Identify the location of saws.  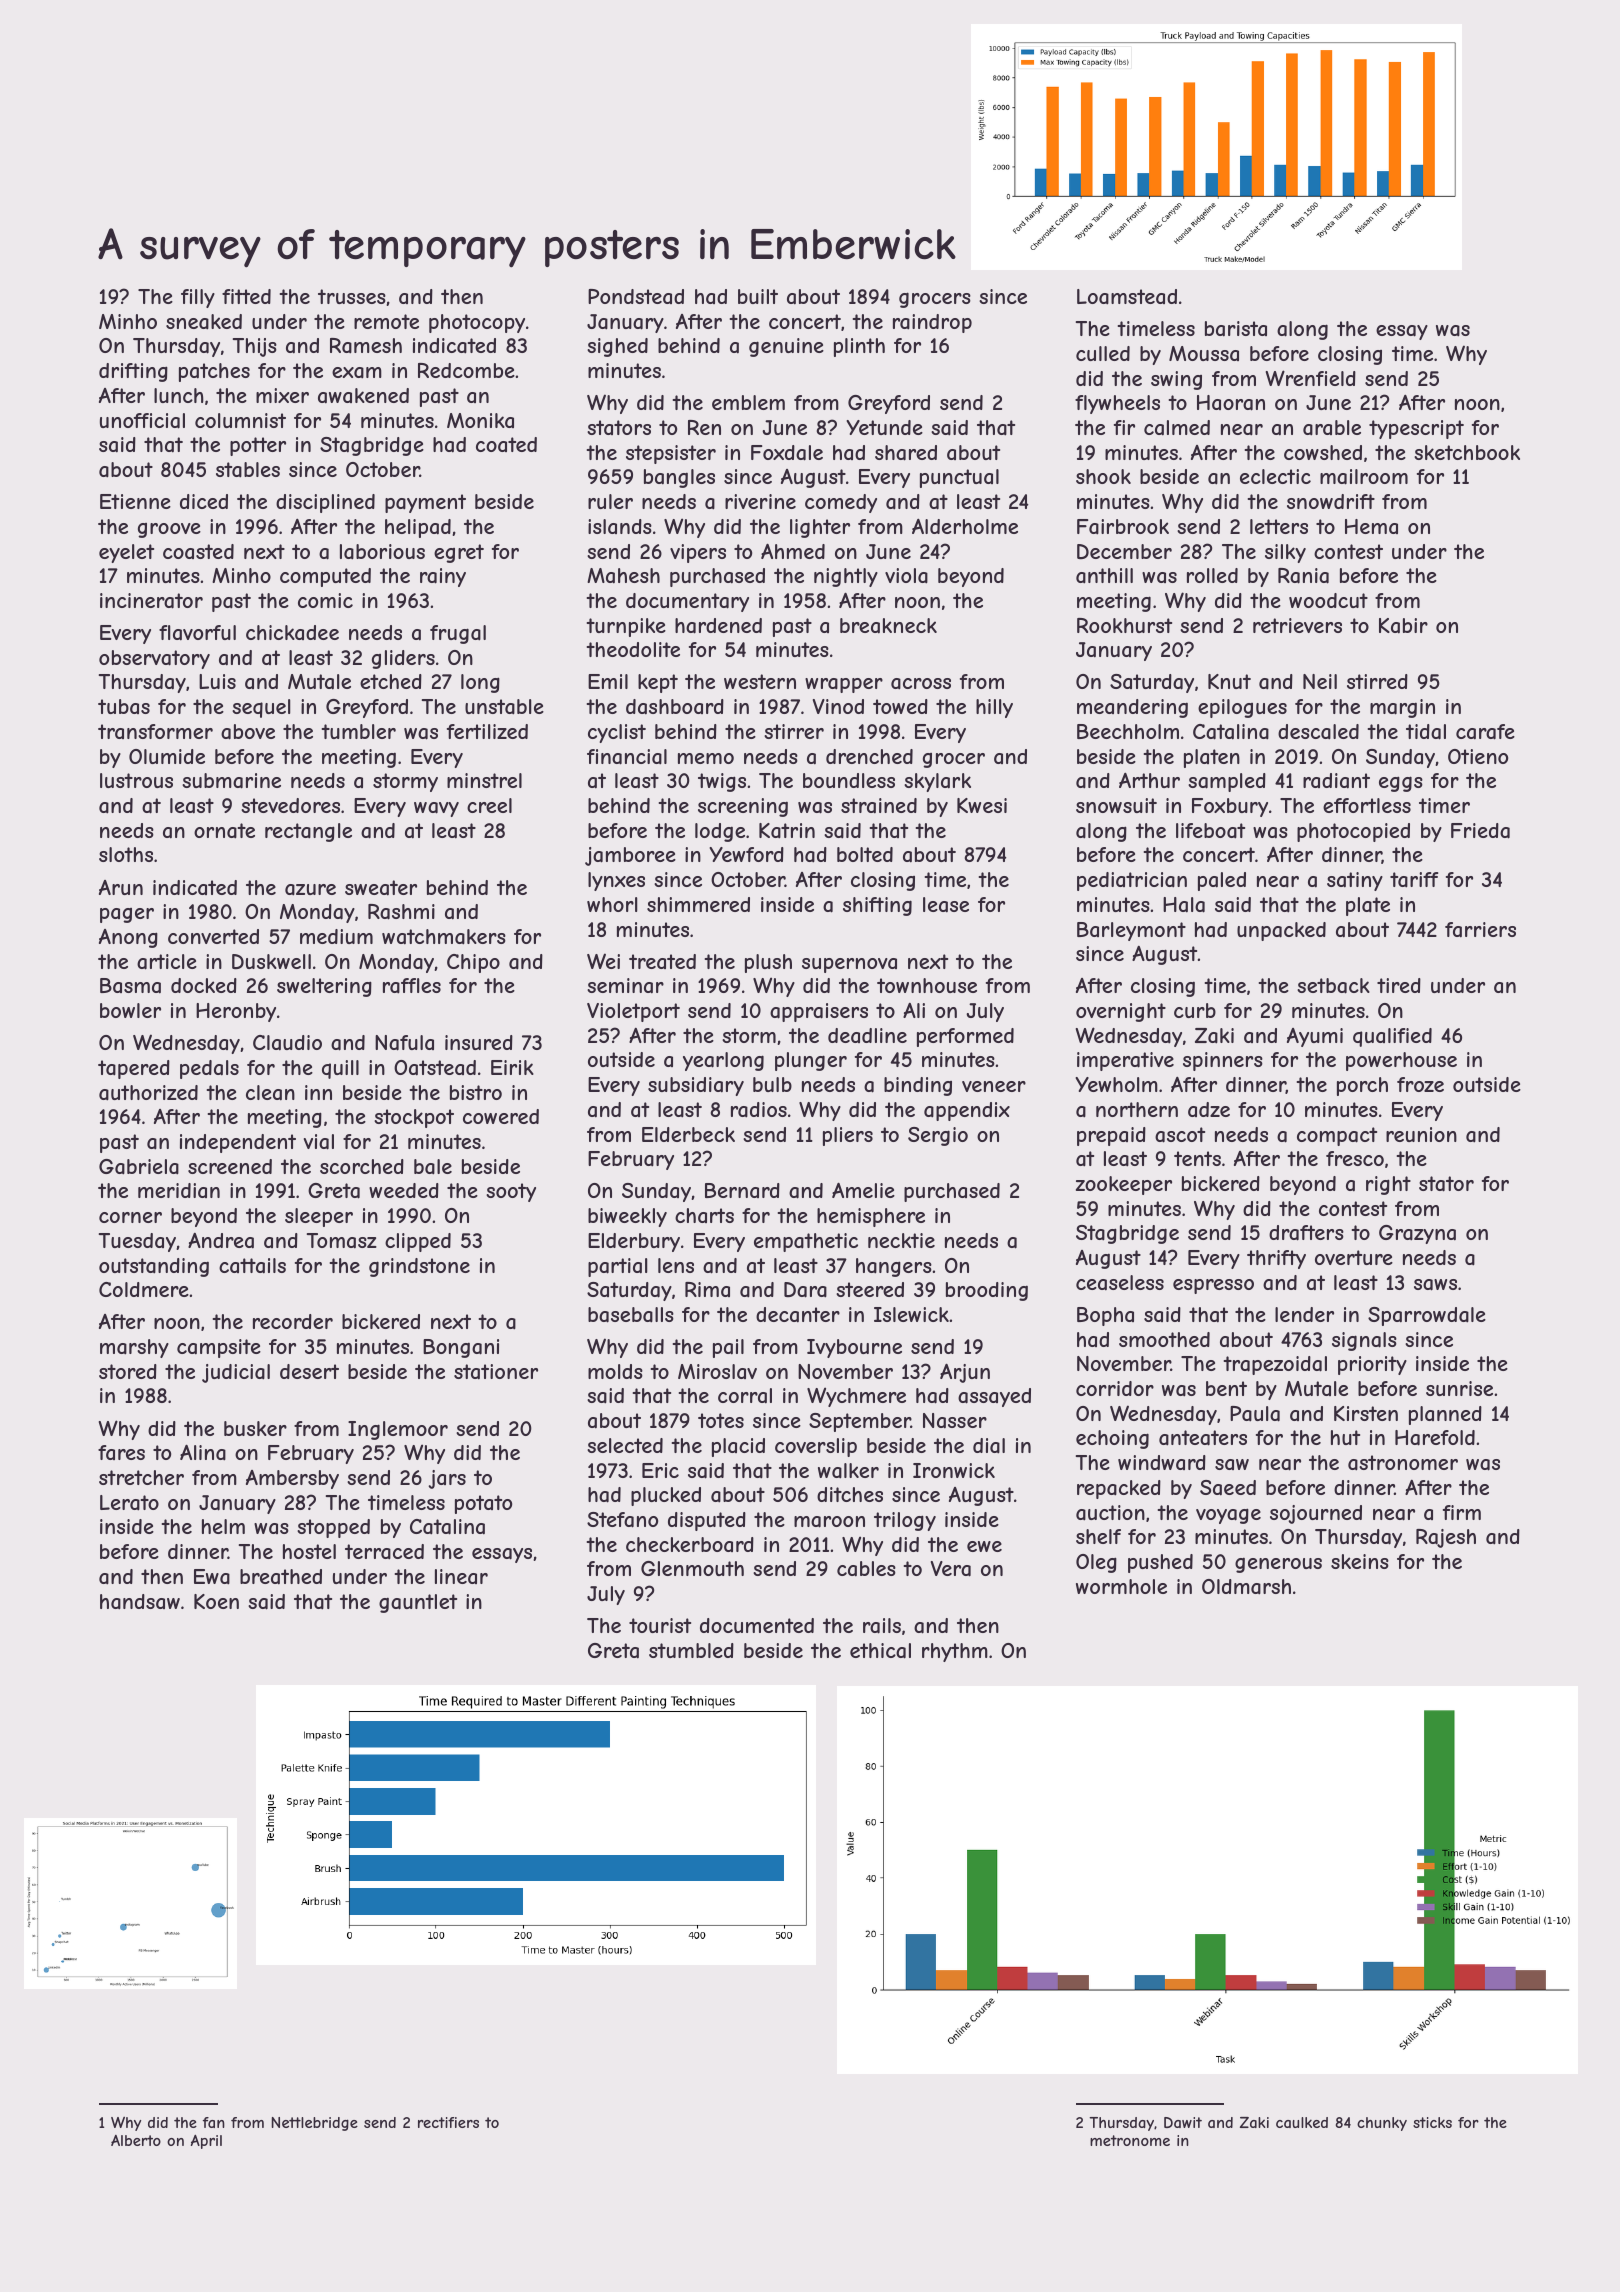
(1435, 1285).
